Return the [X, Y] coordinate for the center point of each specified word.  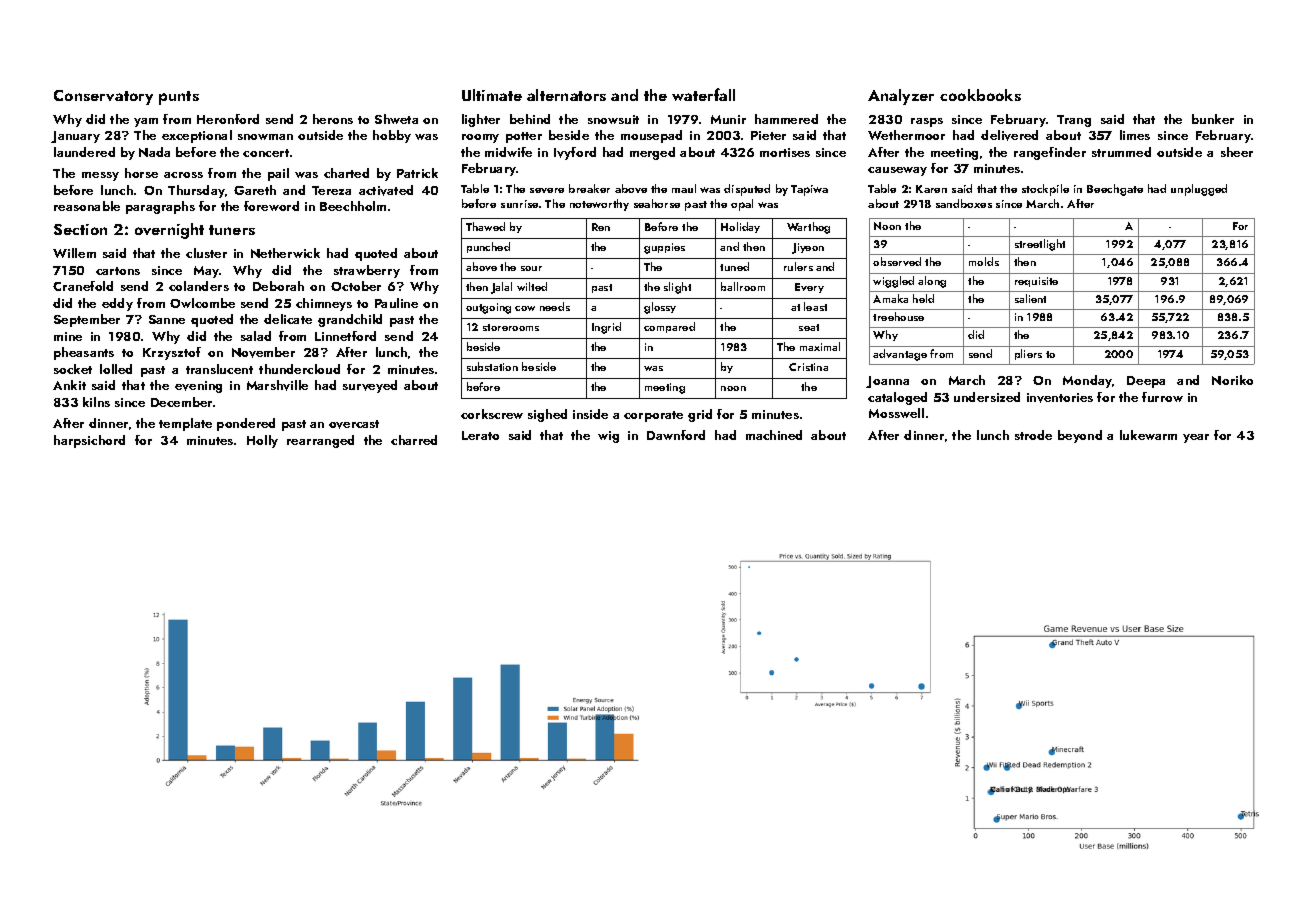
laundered [84, 152]
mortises [785, 152]
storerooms [511, 327]
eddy [117, 304]
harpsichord [89, 441]
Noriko [1232, 380]
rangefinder [1050, 153]
